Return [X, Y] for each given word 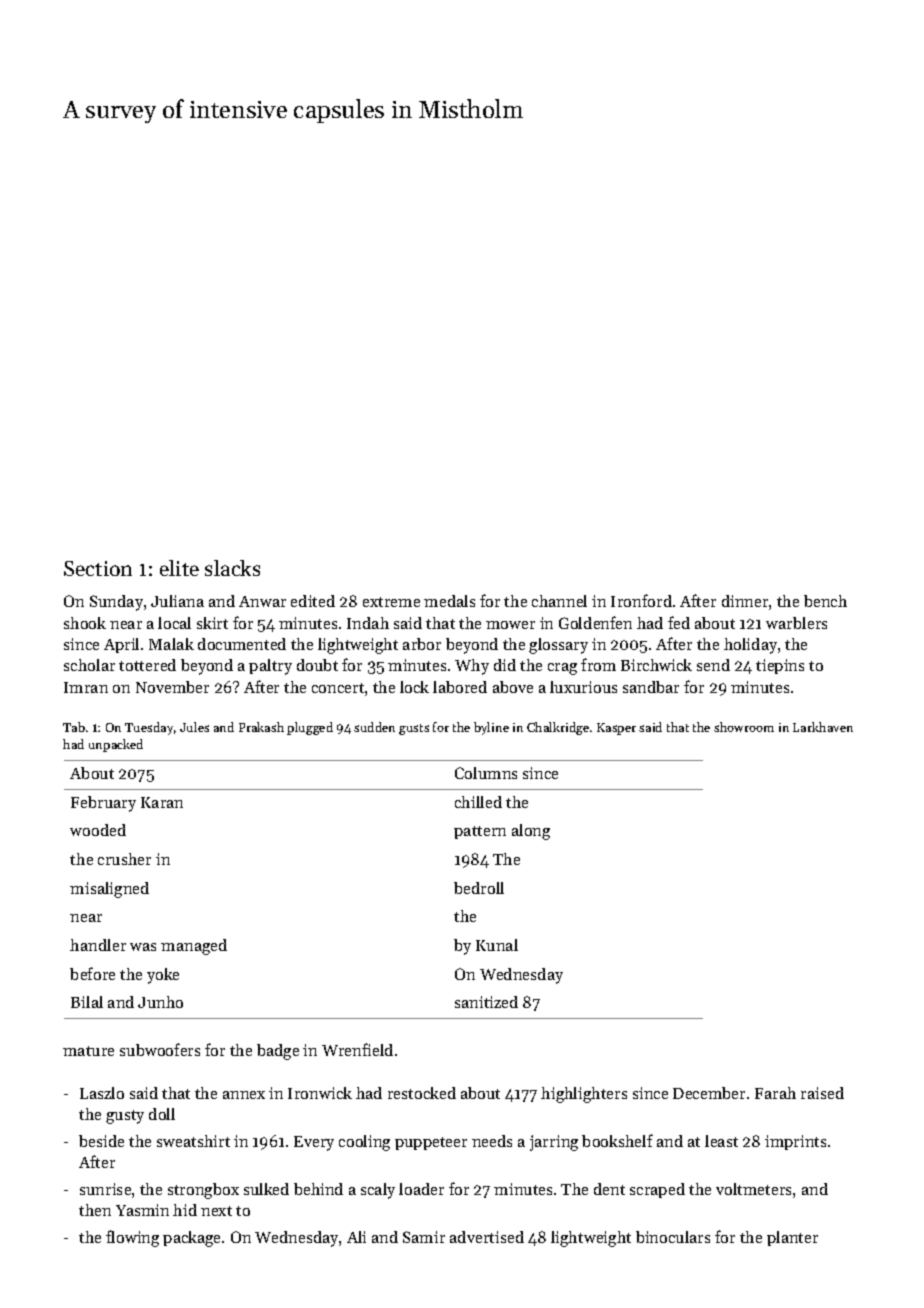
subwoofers [160, 1049]
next [216, 1211]
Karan [162, 802]
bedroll [479, 888]
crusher [124, 859]
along [531, 832]
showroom [744, 727]
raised [822, 1093]
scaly [378, 1191]
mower [510, 625]
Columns [486, 773]
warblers [796, 623]
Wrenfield [357, 1049]
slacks [232, 568]
